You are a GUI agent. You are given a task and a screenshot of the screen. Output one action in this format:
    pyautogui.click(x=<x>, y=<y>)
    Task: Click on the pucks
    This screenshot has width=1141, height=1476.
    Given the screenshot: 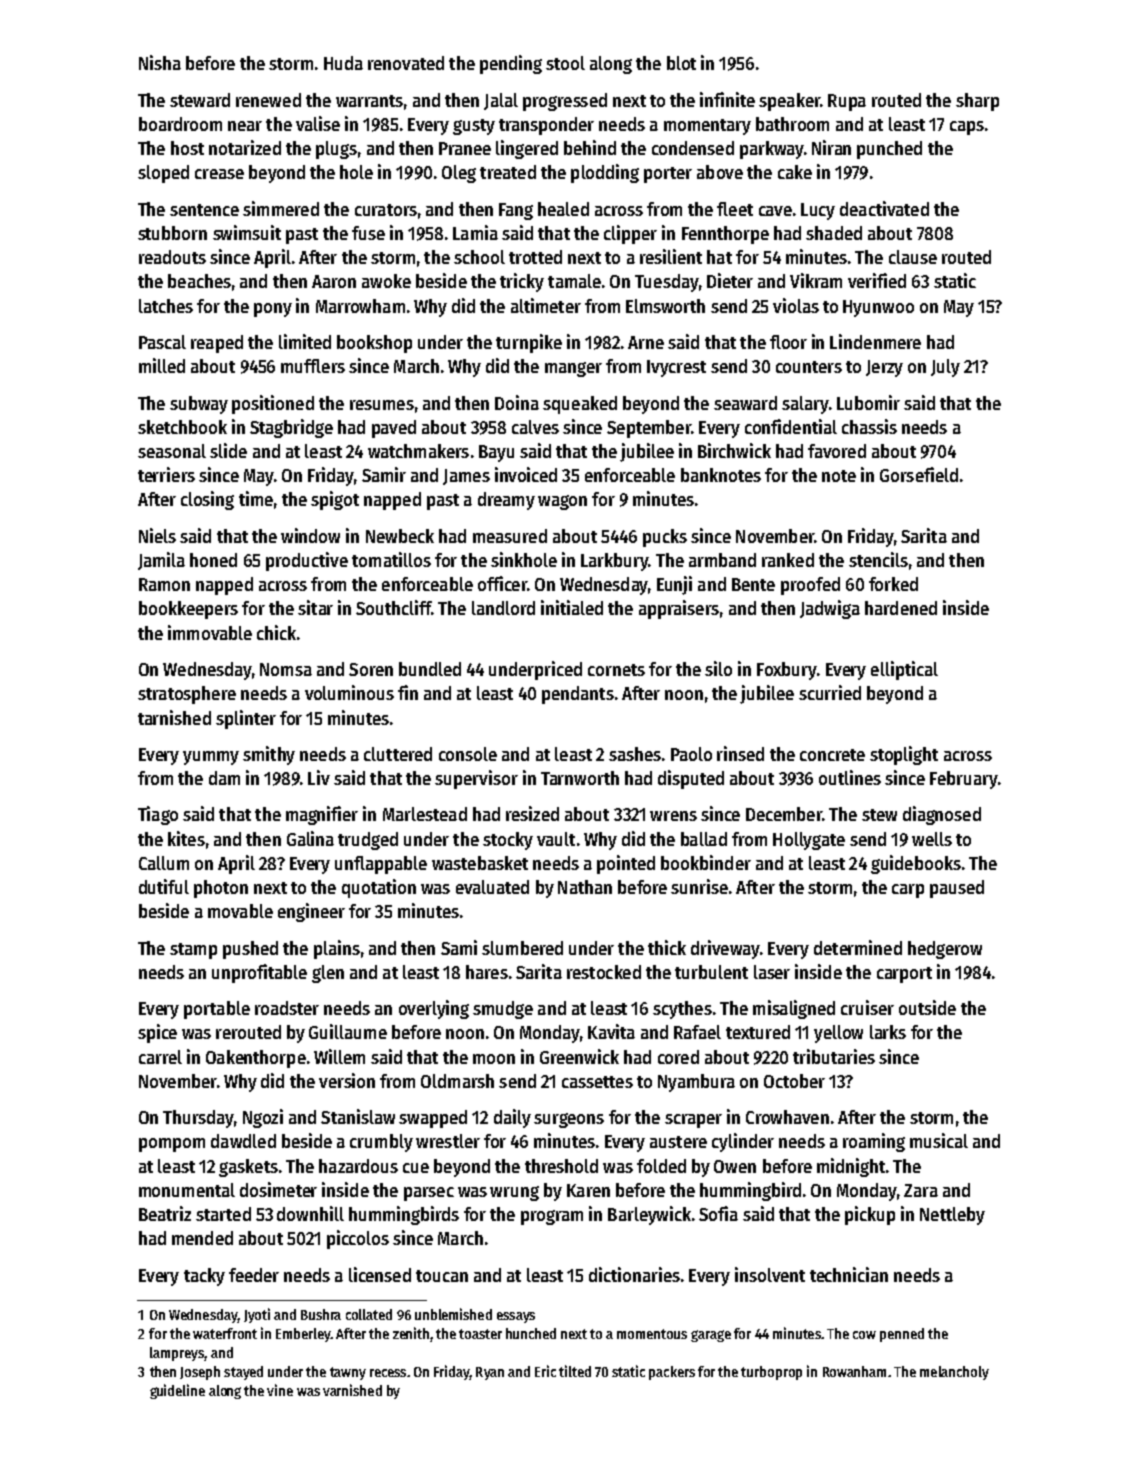 What is the action you would take?
    pyautogui.click(x=665, y=538)
